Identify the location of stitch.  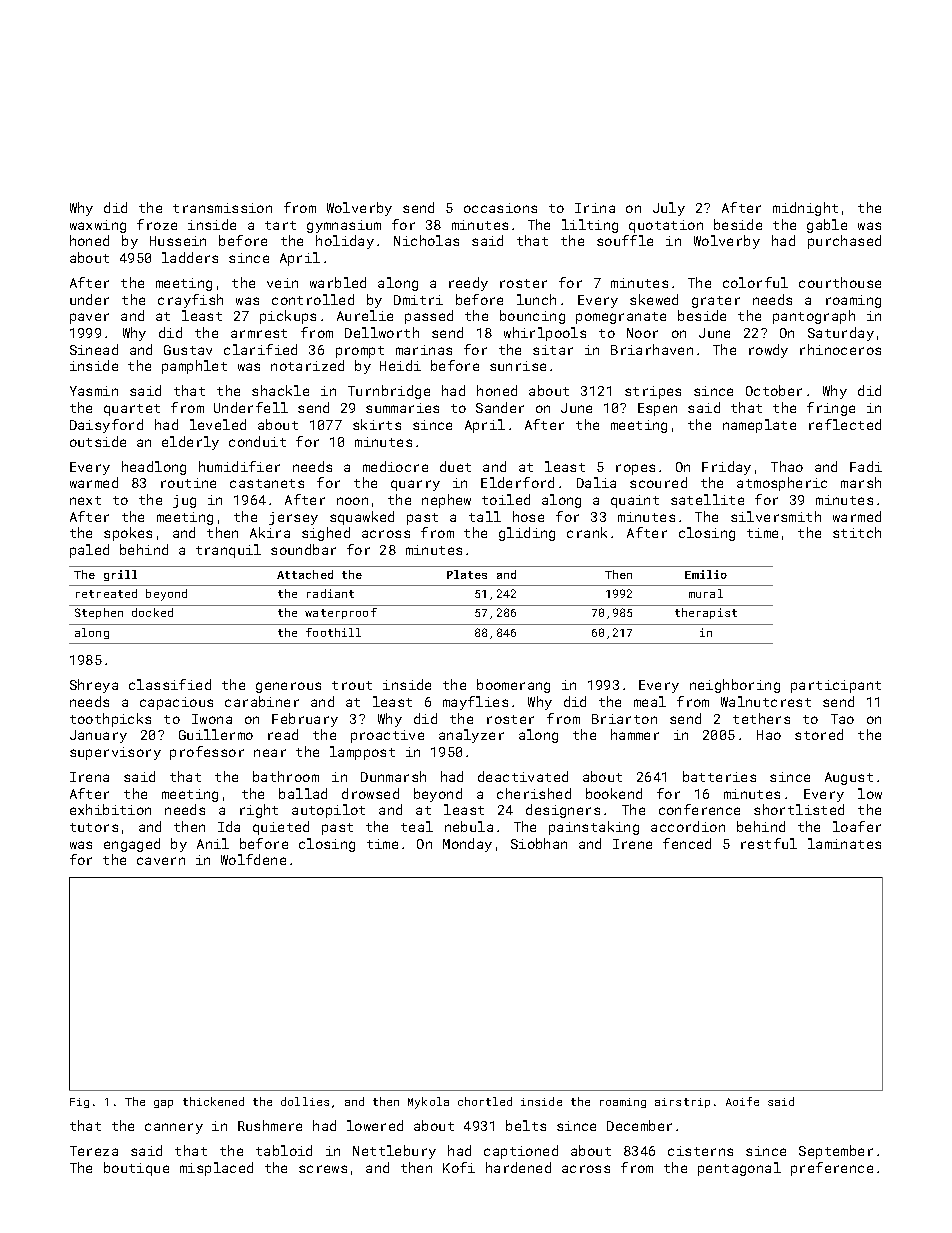
(857, 532).
